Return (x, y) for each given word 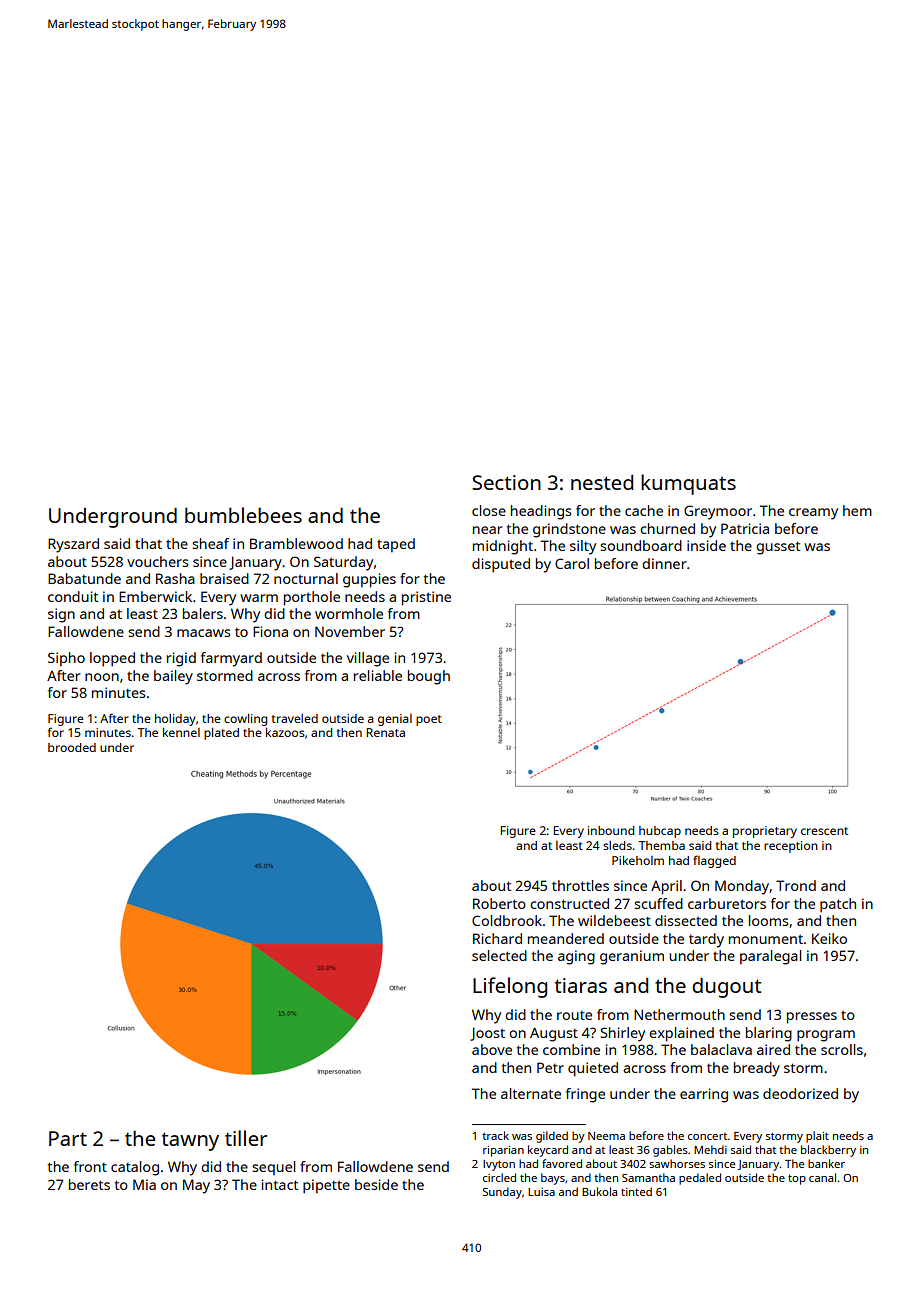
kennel (181, 732)
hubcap (660, 832)
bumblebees (243, 515)
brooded (72, 747)
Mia (144, 1184)
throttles (580, 885)
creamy (813, 514)
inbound (611, 830)
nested (602, 482)
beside (376, 1184)
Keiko (829, 938)
